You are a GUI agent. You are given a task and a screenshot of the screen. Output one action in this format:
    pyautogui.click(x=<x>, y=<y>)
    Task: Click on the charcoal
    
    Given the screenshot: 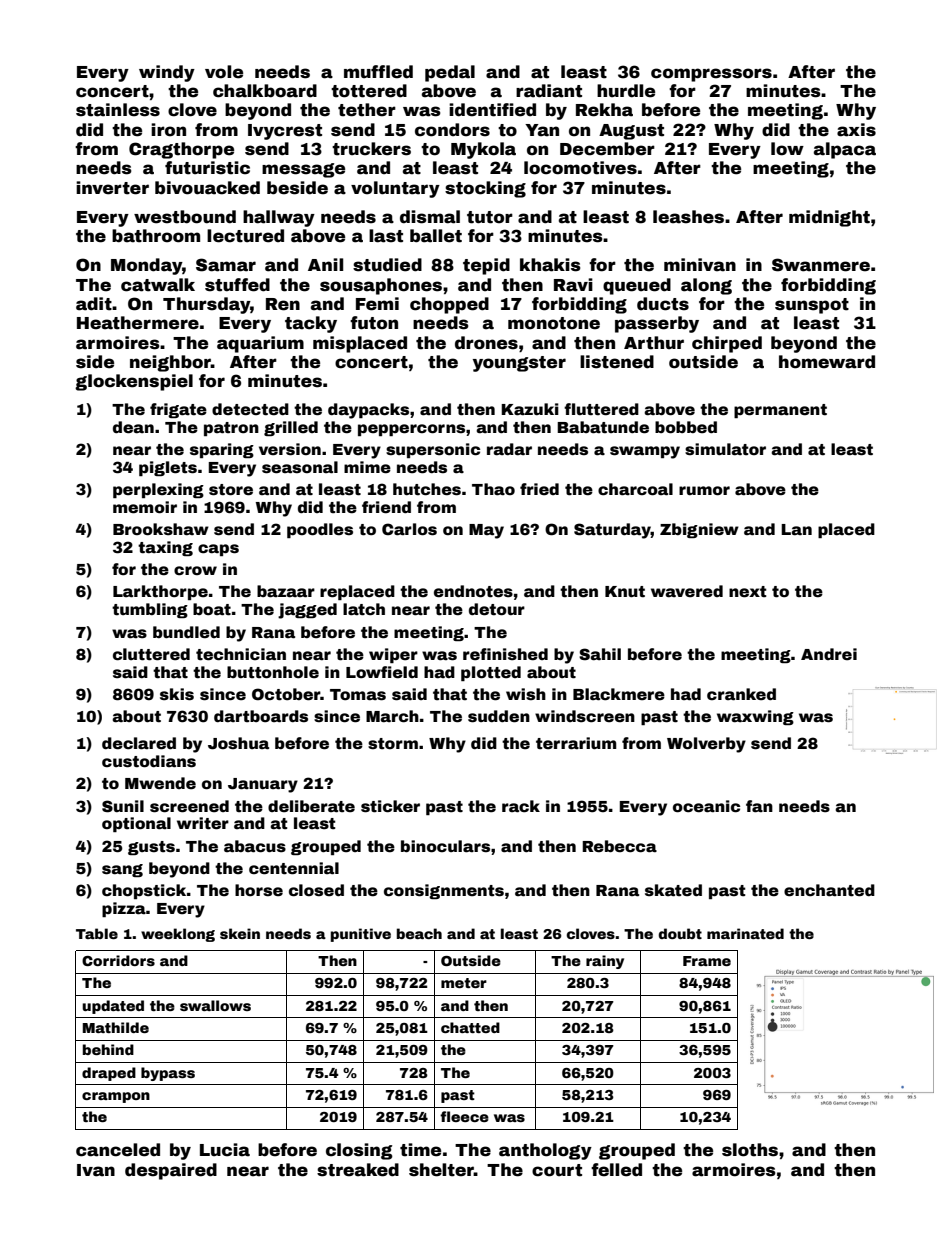 What is the action you would take?
    pyautogui.click(x=635, y=489)
